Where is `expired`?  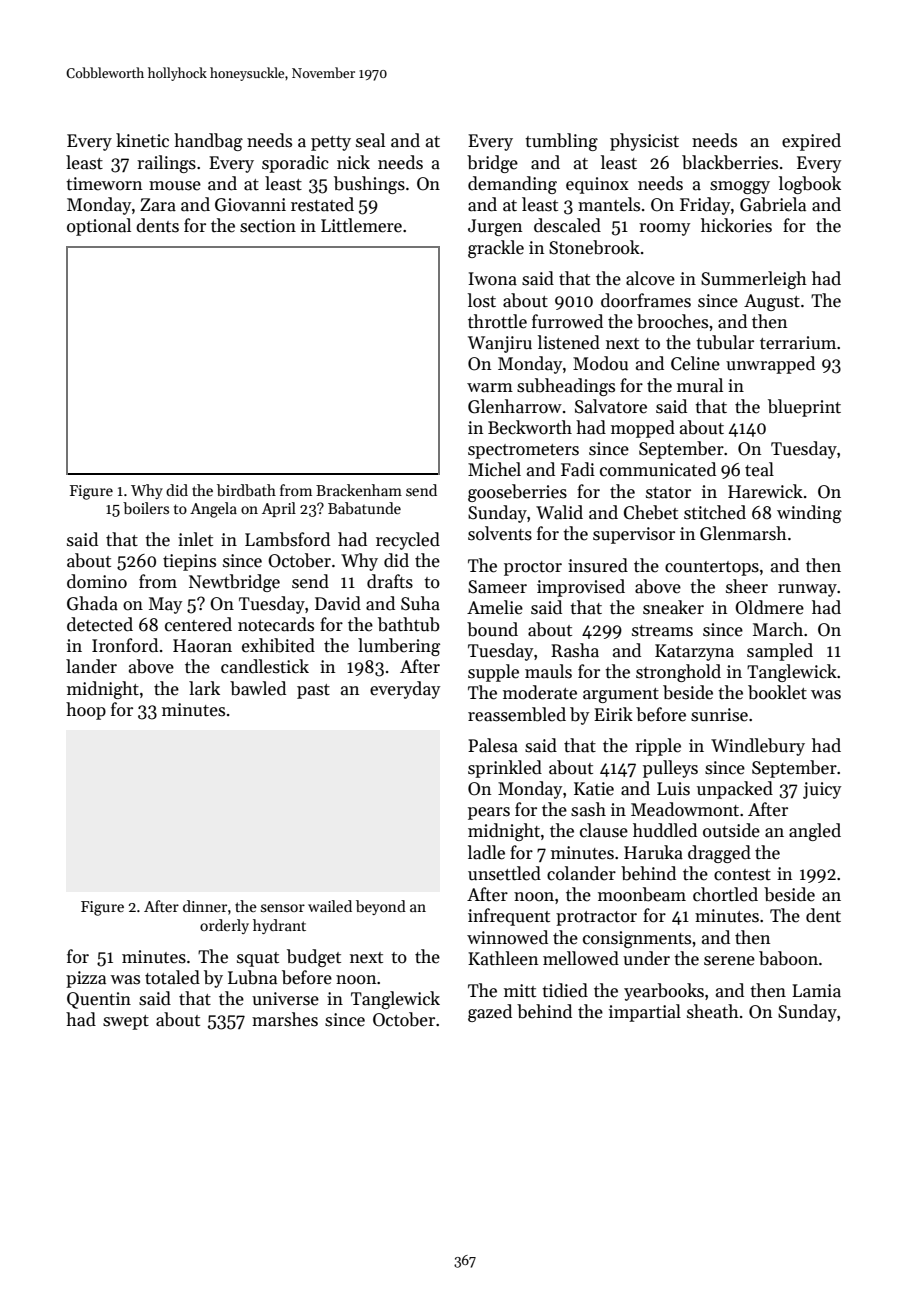 expired is located at coordinates (811, 142).
